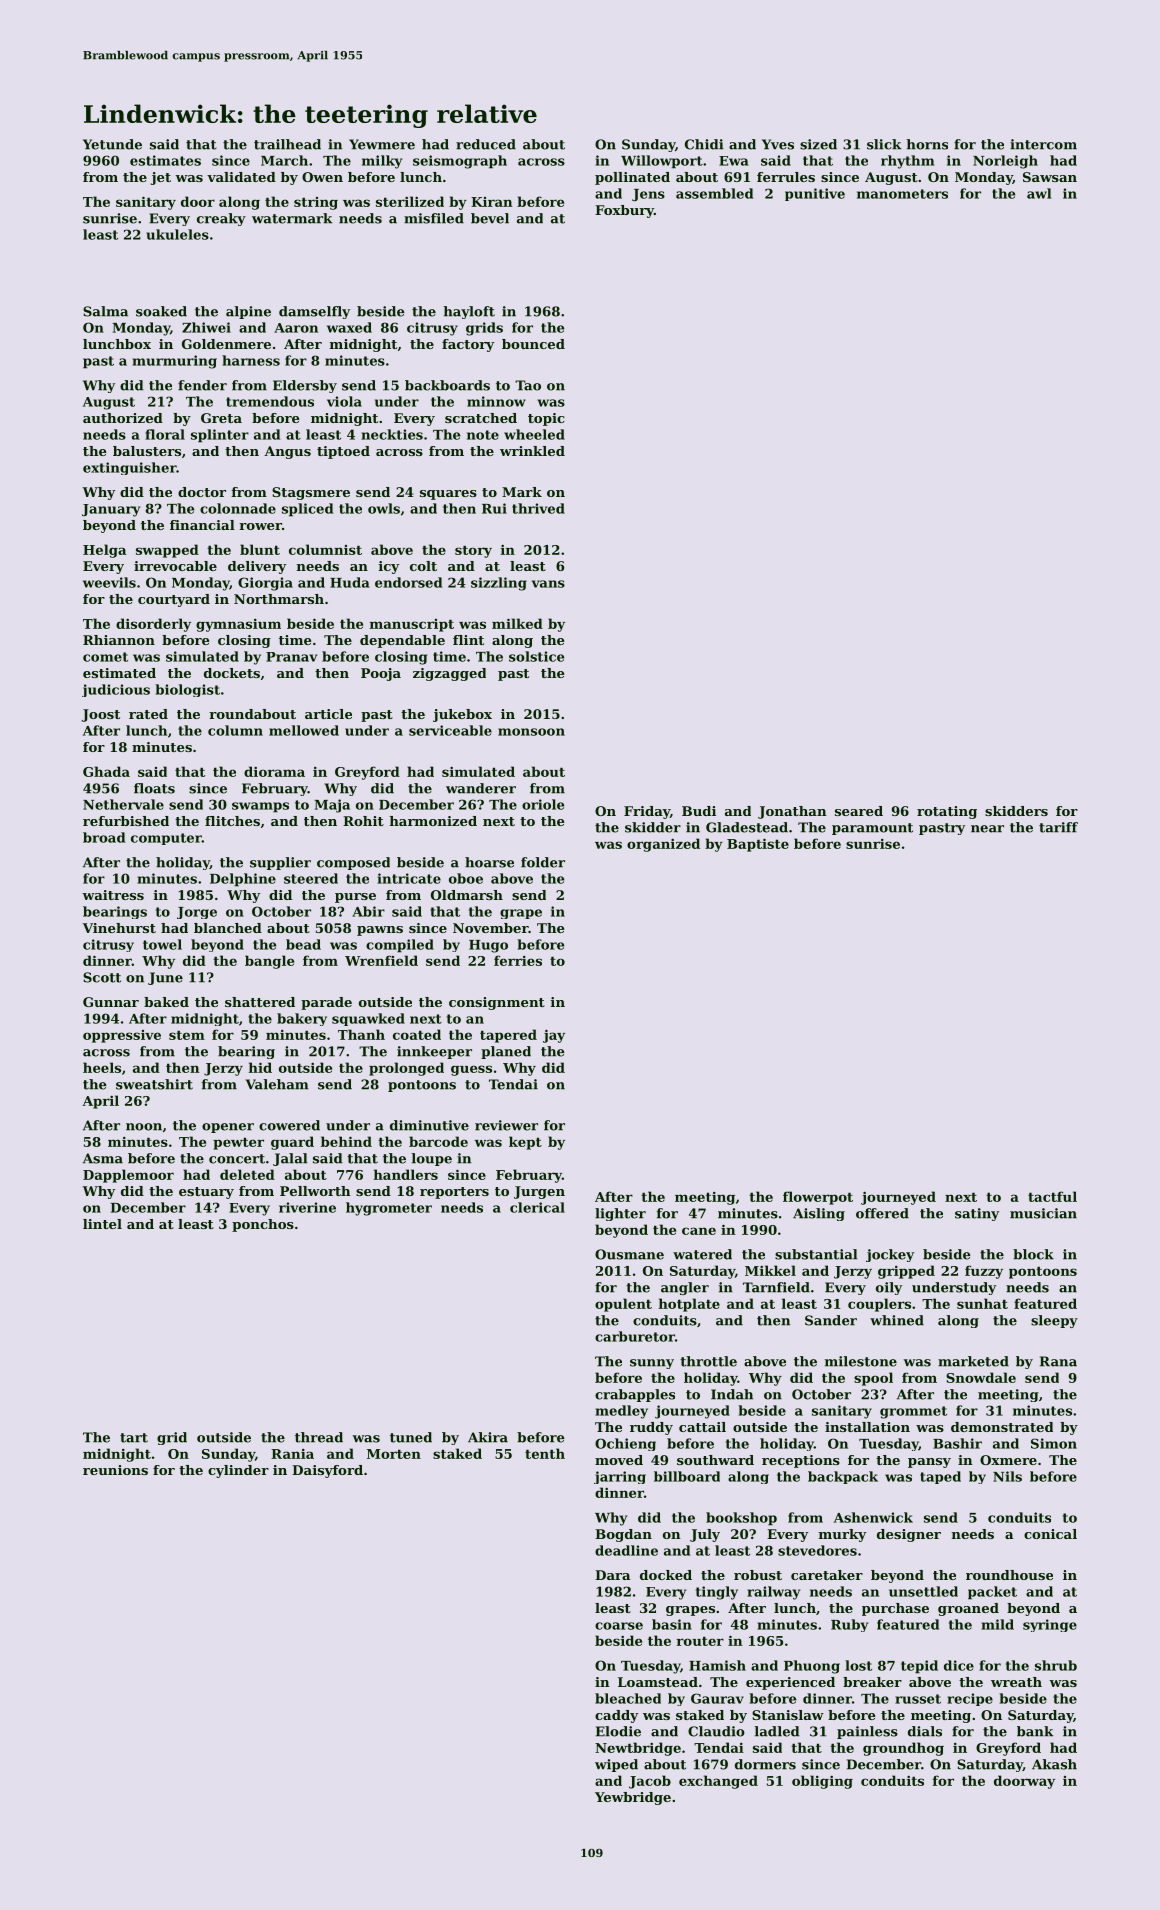  I want to click on topic, so click(546, 419).
